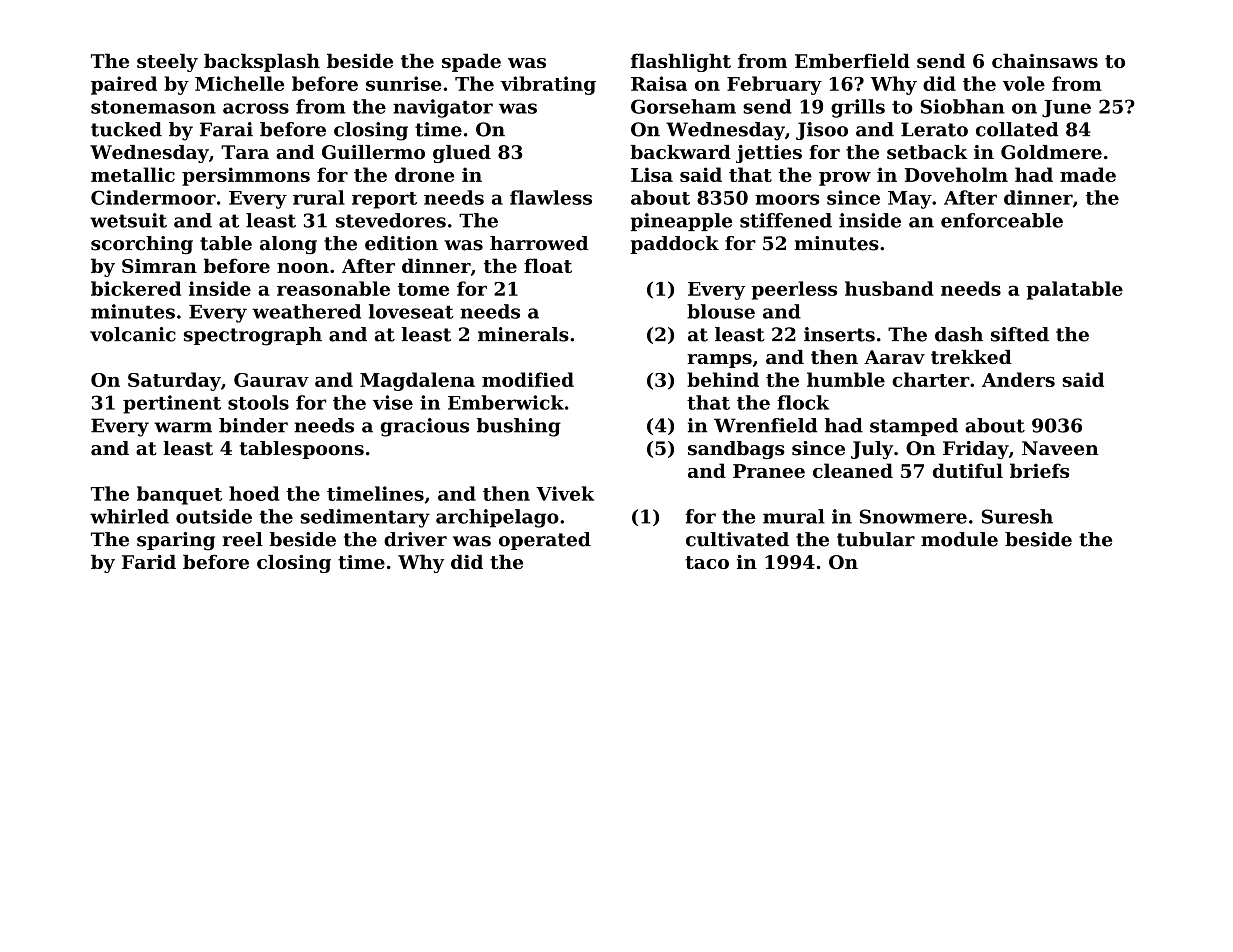  I want to click on taco, so click(707, 562).
